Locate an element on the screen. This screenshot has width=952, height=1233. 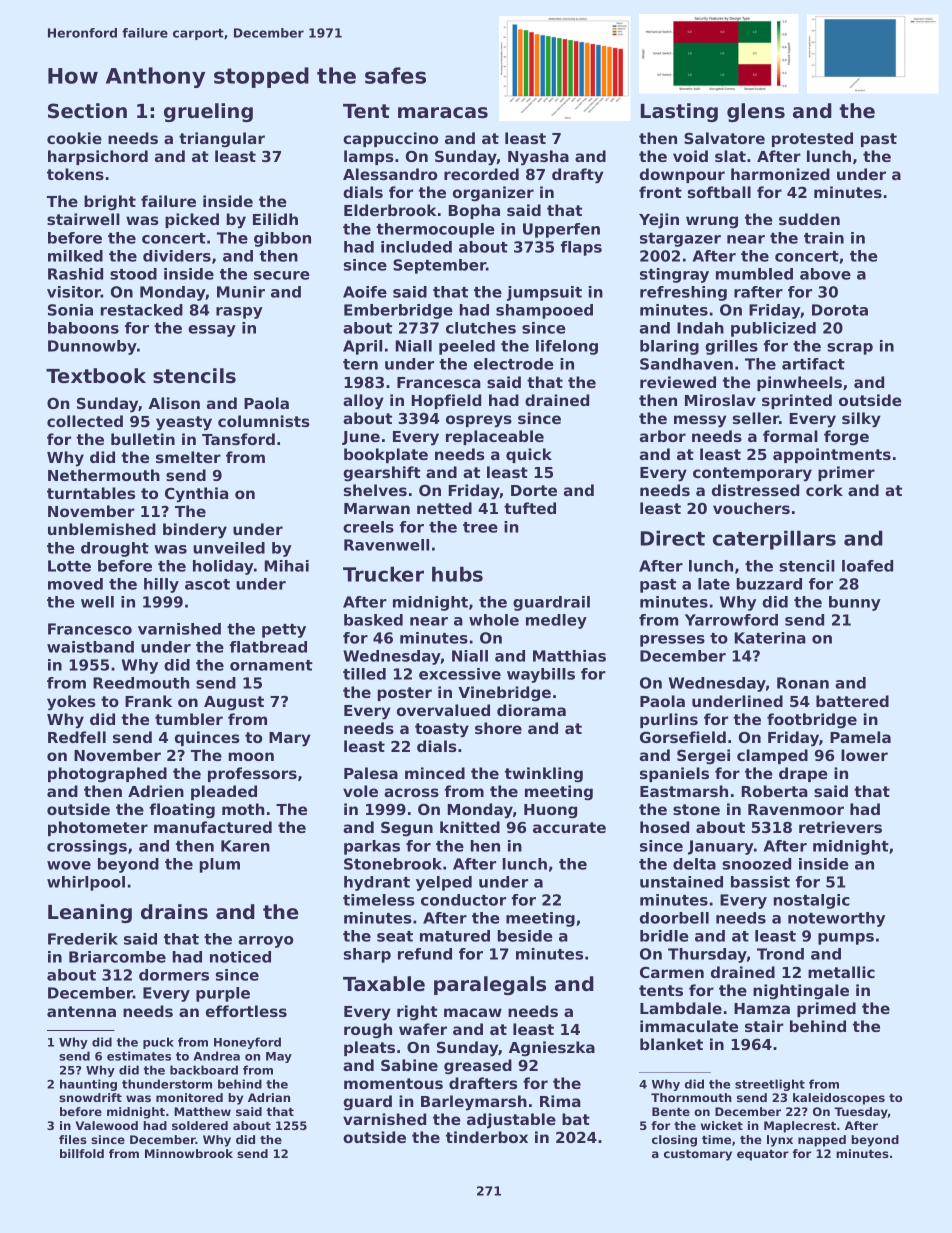
pumps is located at coordinates (846, 939).
